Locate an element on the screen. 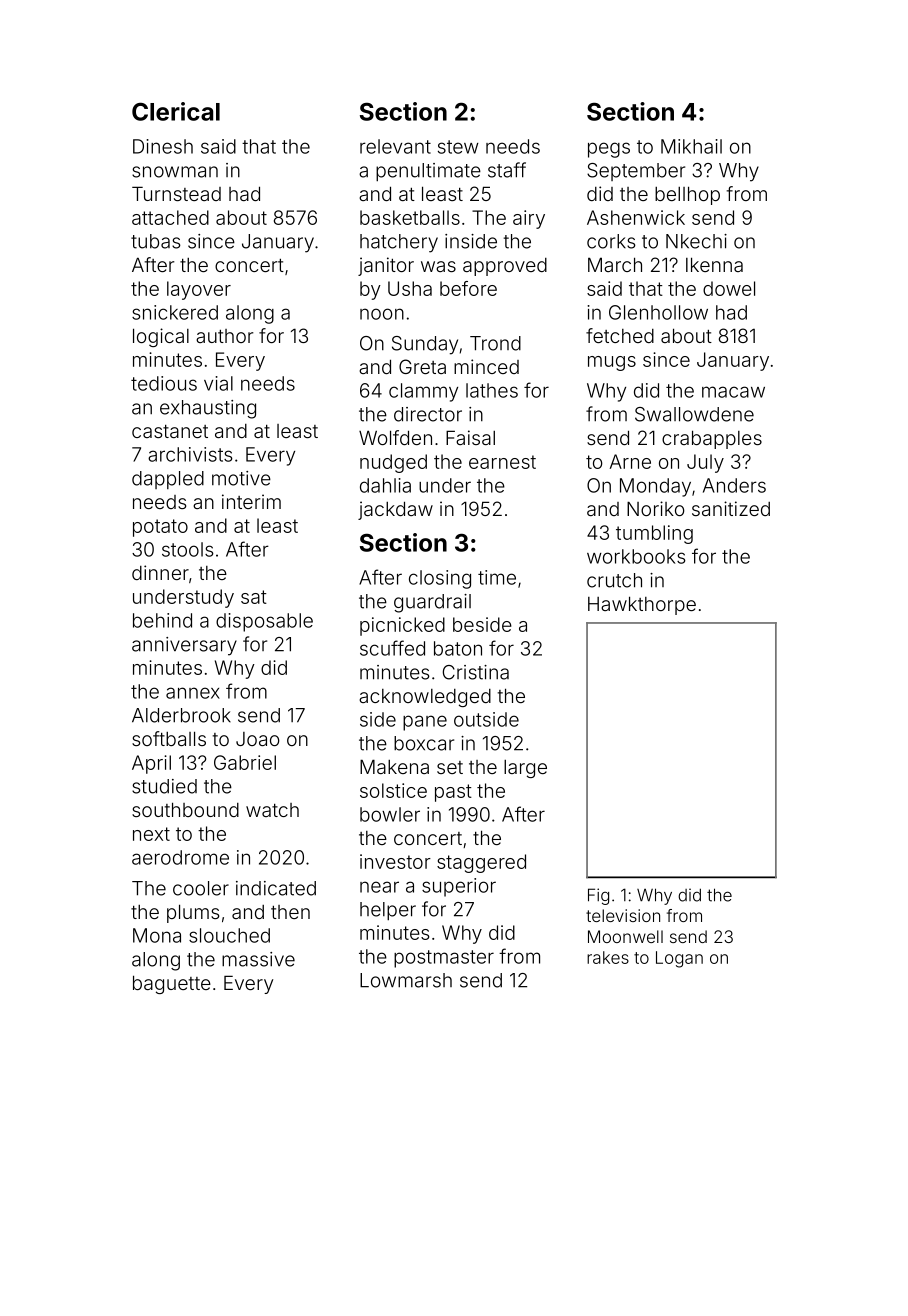 The height and width of the screenshot is (1316, 908). approved is located at coordinates (505, 267).
